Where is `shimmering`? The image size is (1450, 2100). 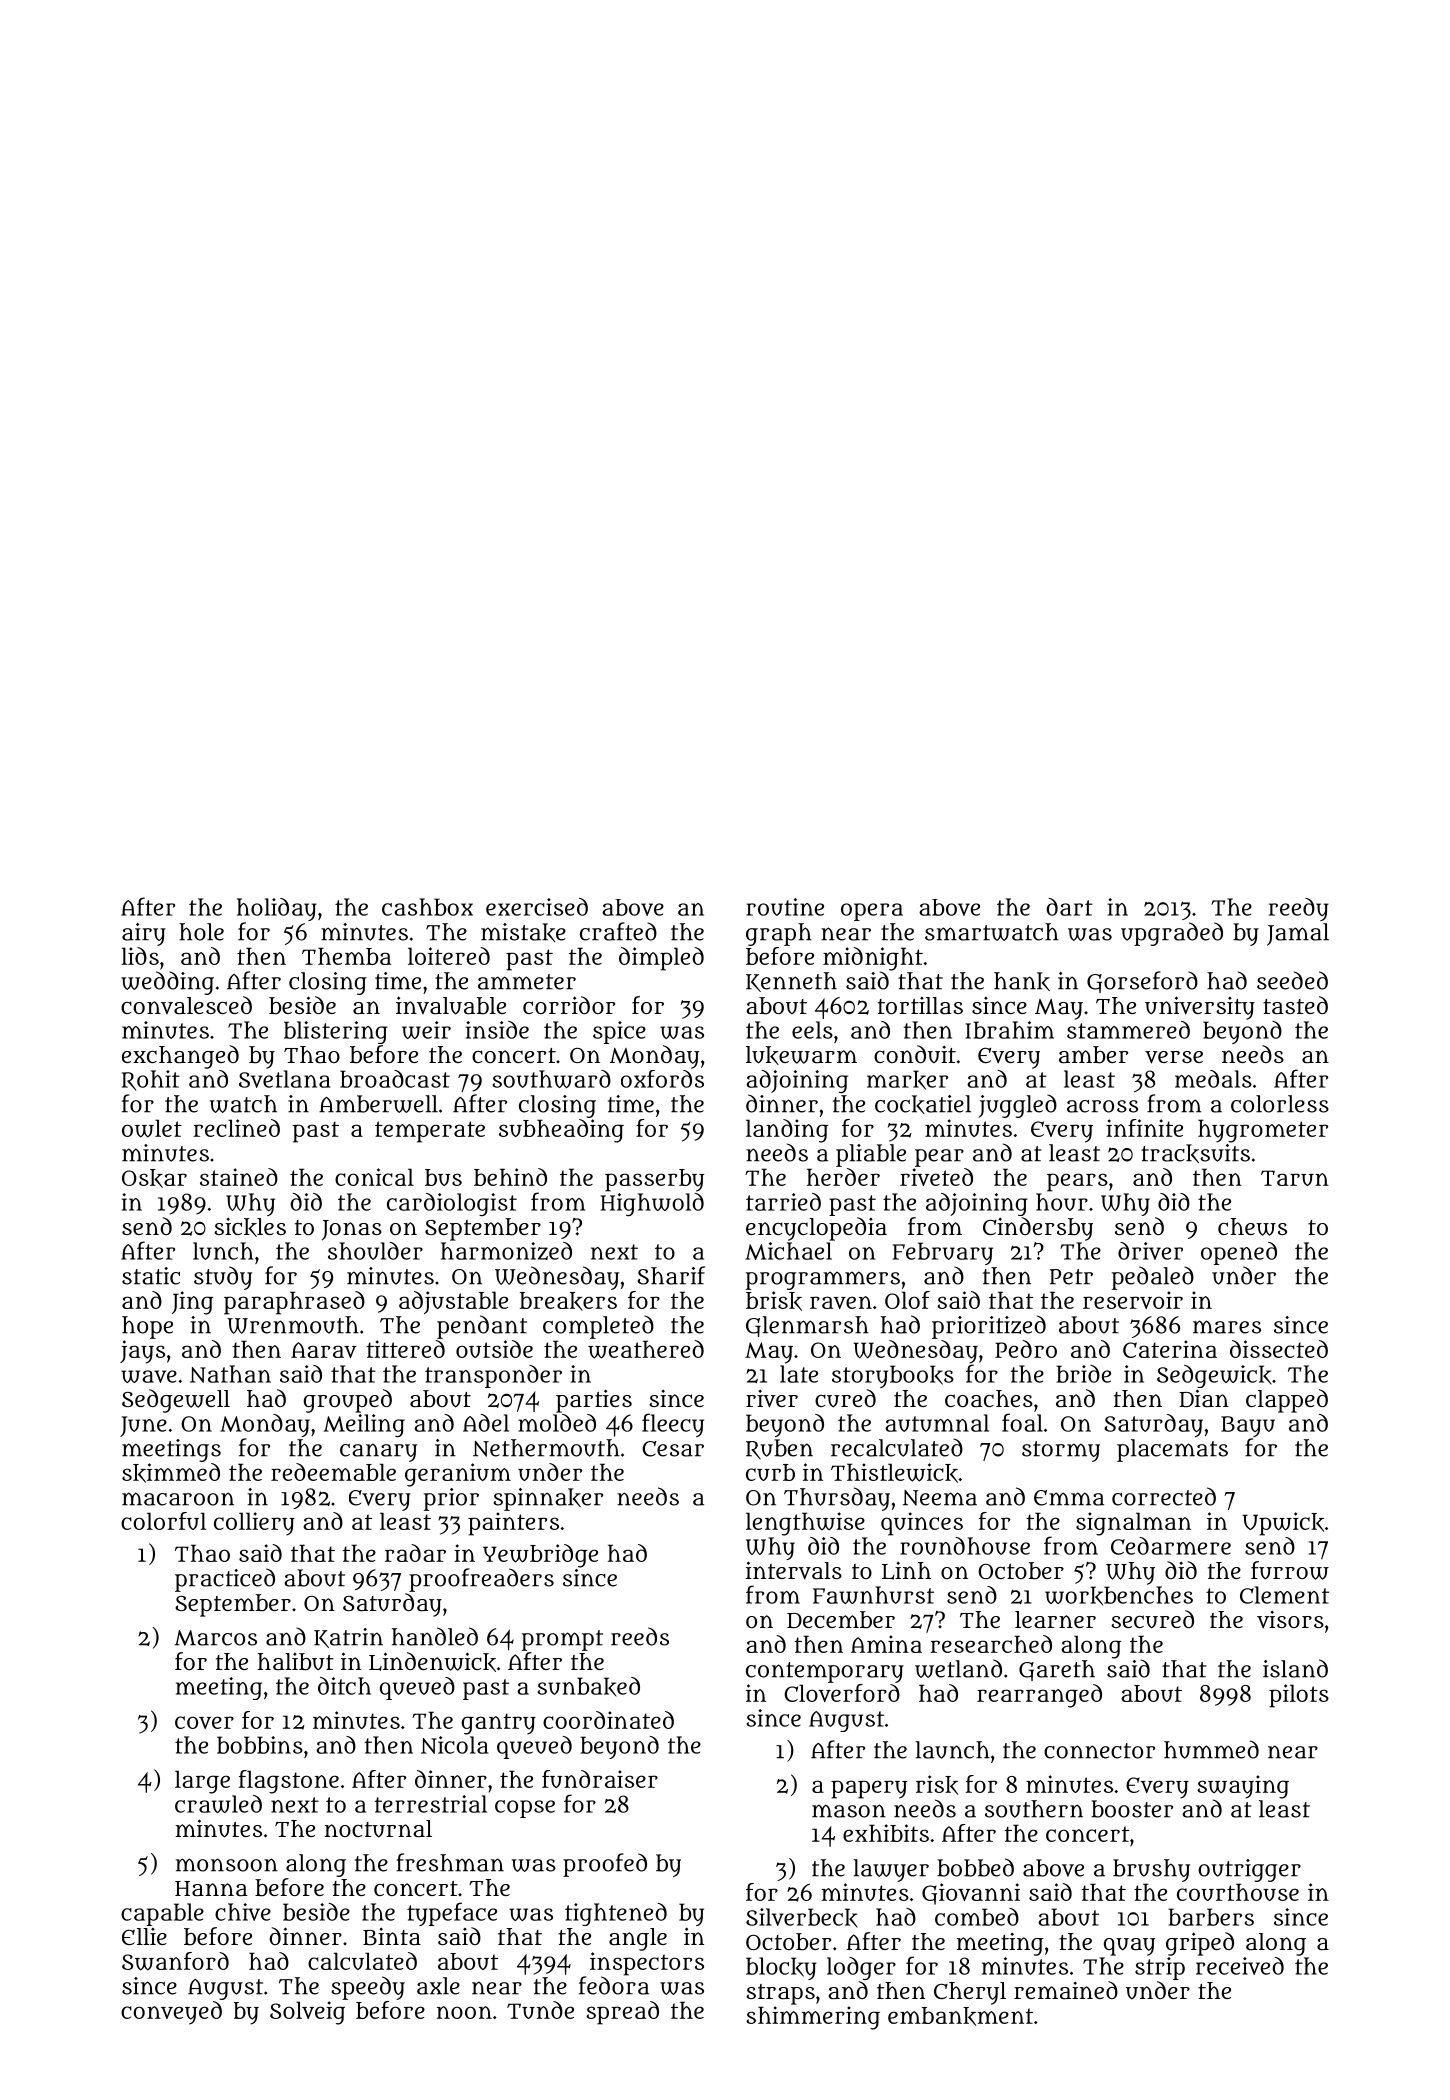 shimmering is located at coordinates (813, 2018).
